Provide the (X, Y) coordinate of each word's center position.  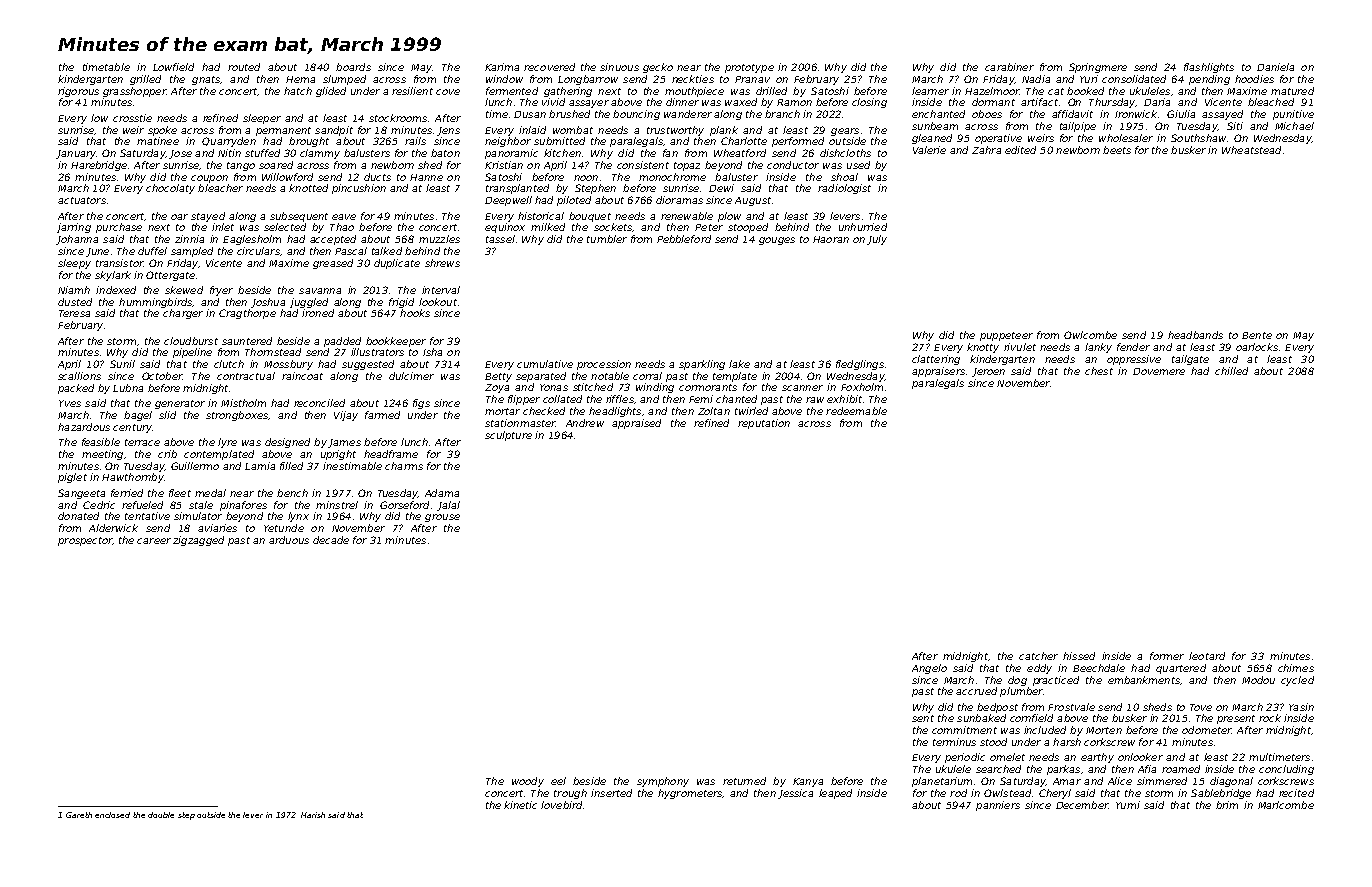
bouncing (636, 115)
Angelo (929, 669)
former (1167, 656)
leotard (1207, 656)
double (161, 815)
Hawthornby (133, 478)
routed (244, 67)
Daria (1157, 102)
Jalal (448, 506)
